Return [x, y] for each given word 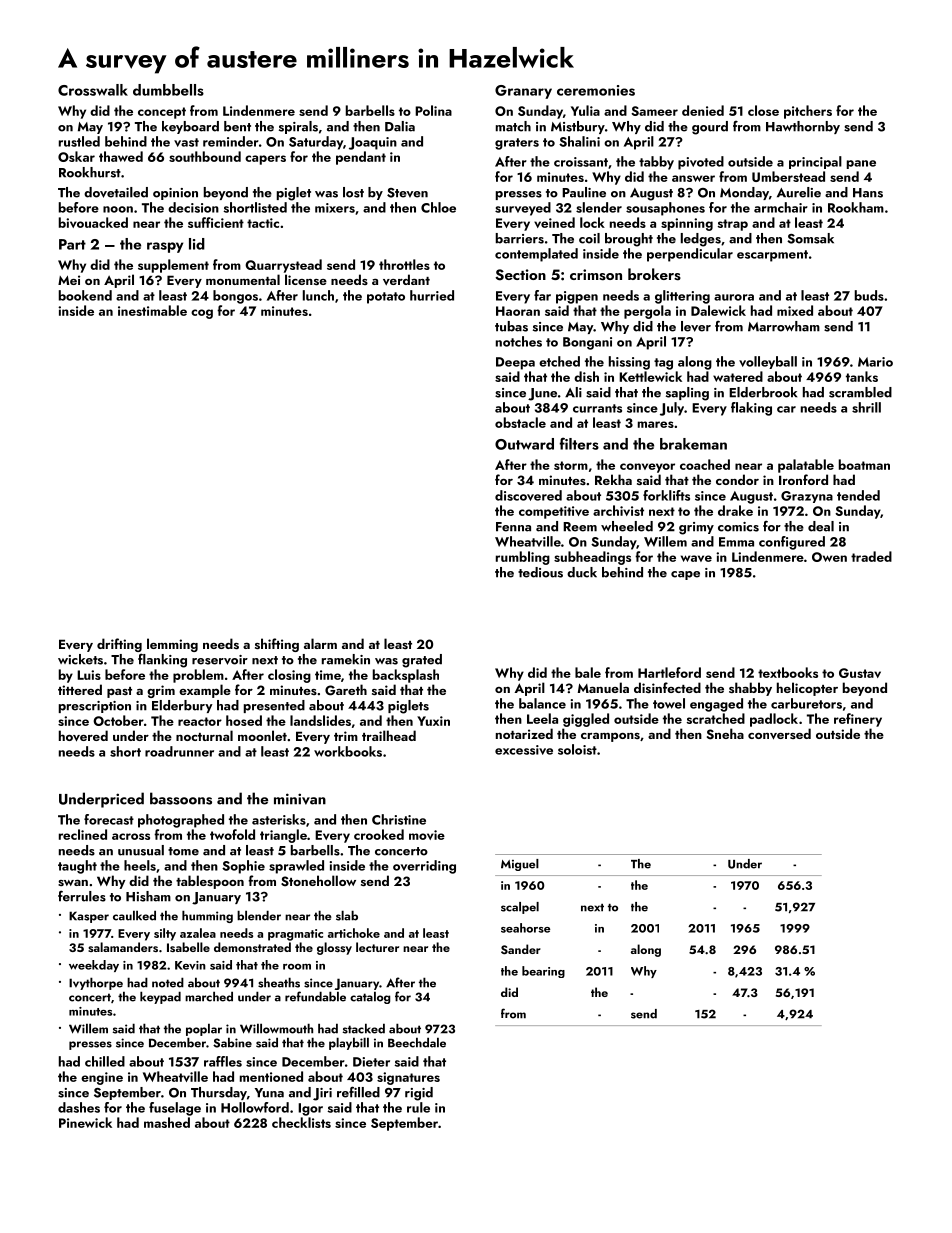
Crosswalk [93, 90]
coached [705, 464]
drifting [119, 645]
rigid [419, 1094]
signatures [408, 1078]
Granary [523, 92]
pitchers [808, 112]
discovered [528, 495]
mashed [167, 1122]
